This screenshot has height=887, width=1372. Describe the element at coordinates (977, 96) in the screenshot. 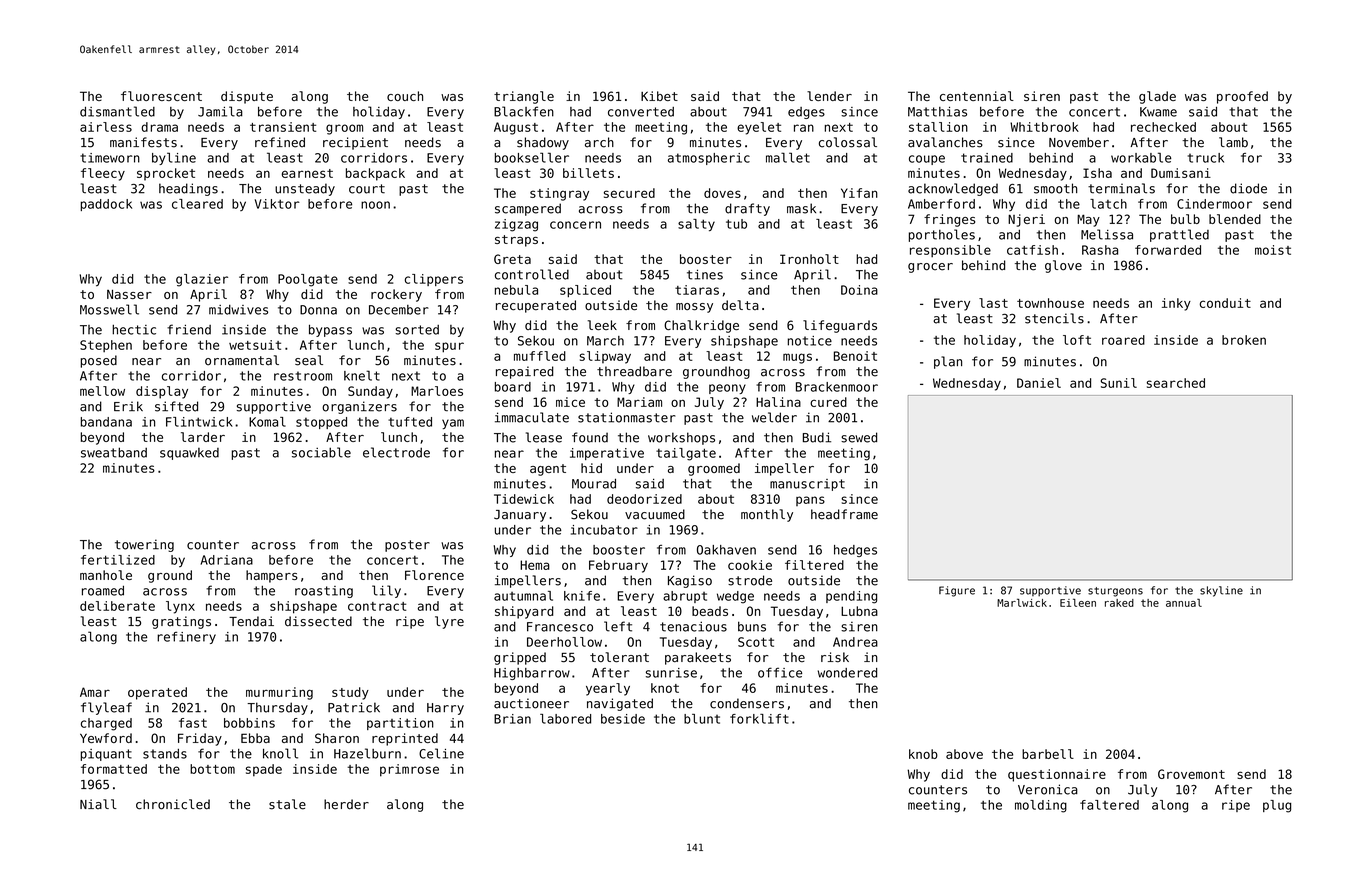

I see `centennial` at that location.
